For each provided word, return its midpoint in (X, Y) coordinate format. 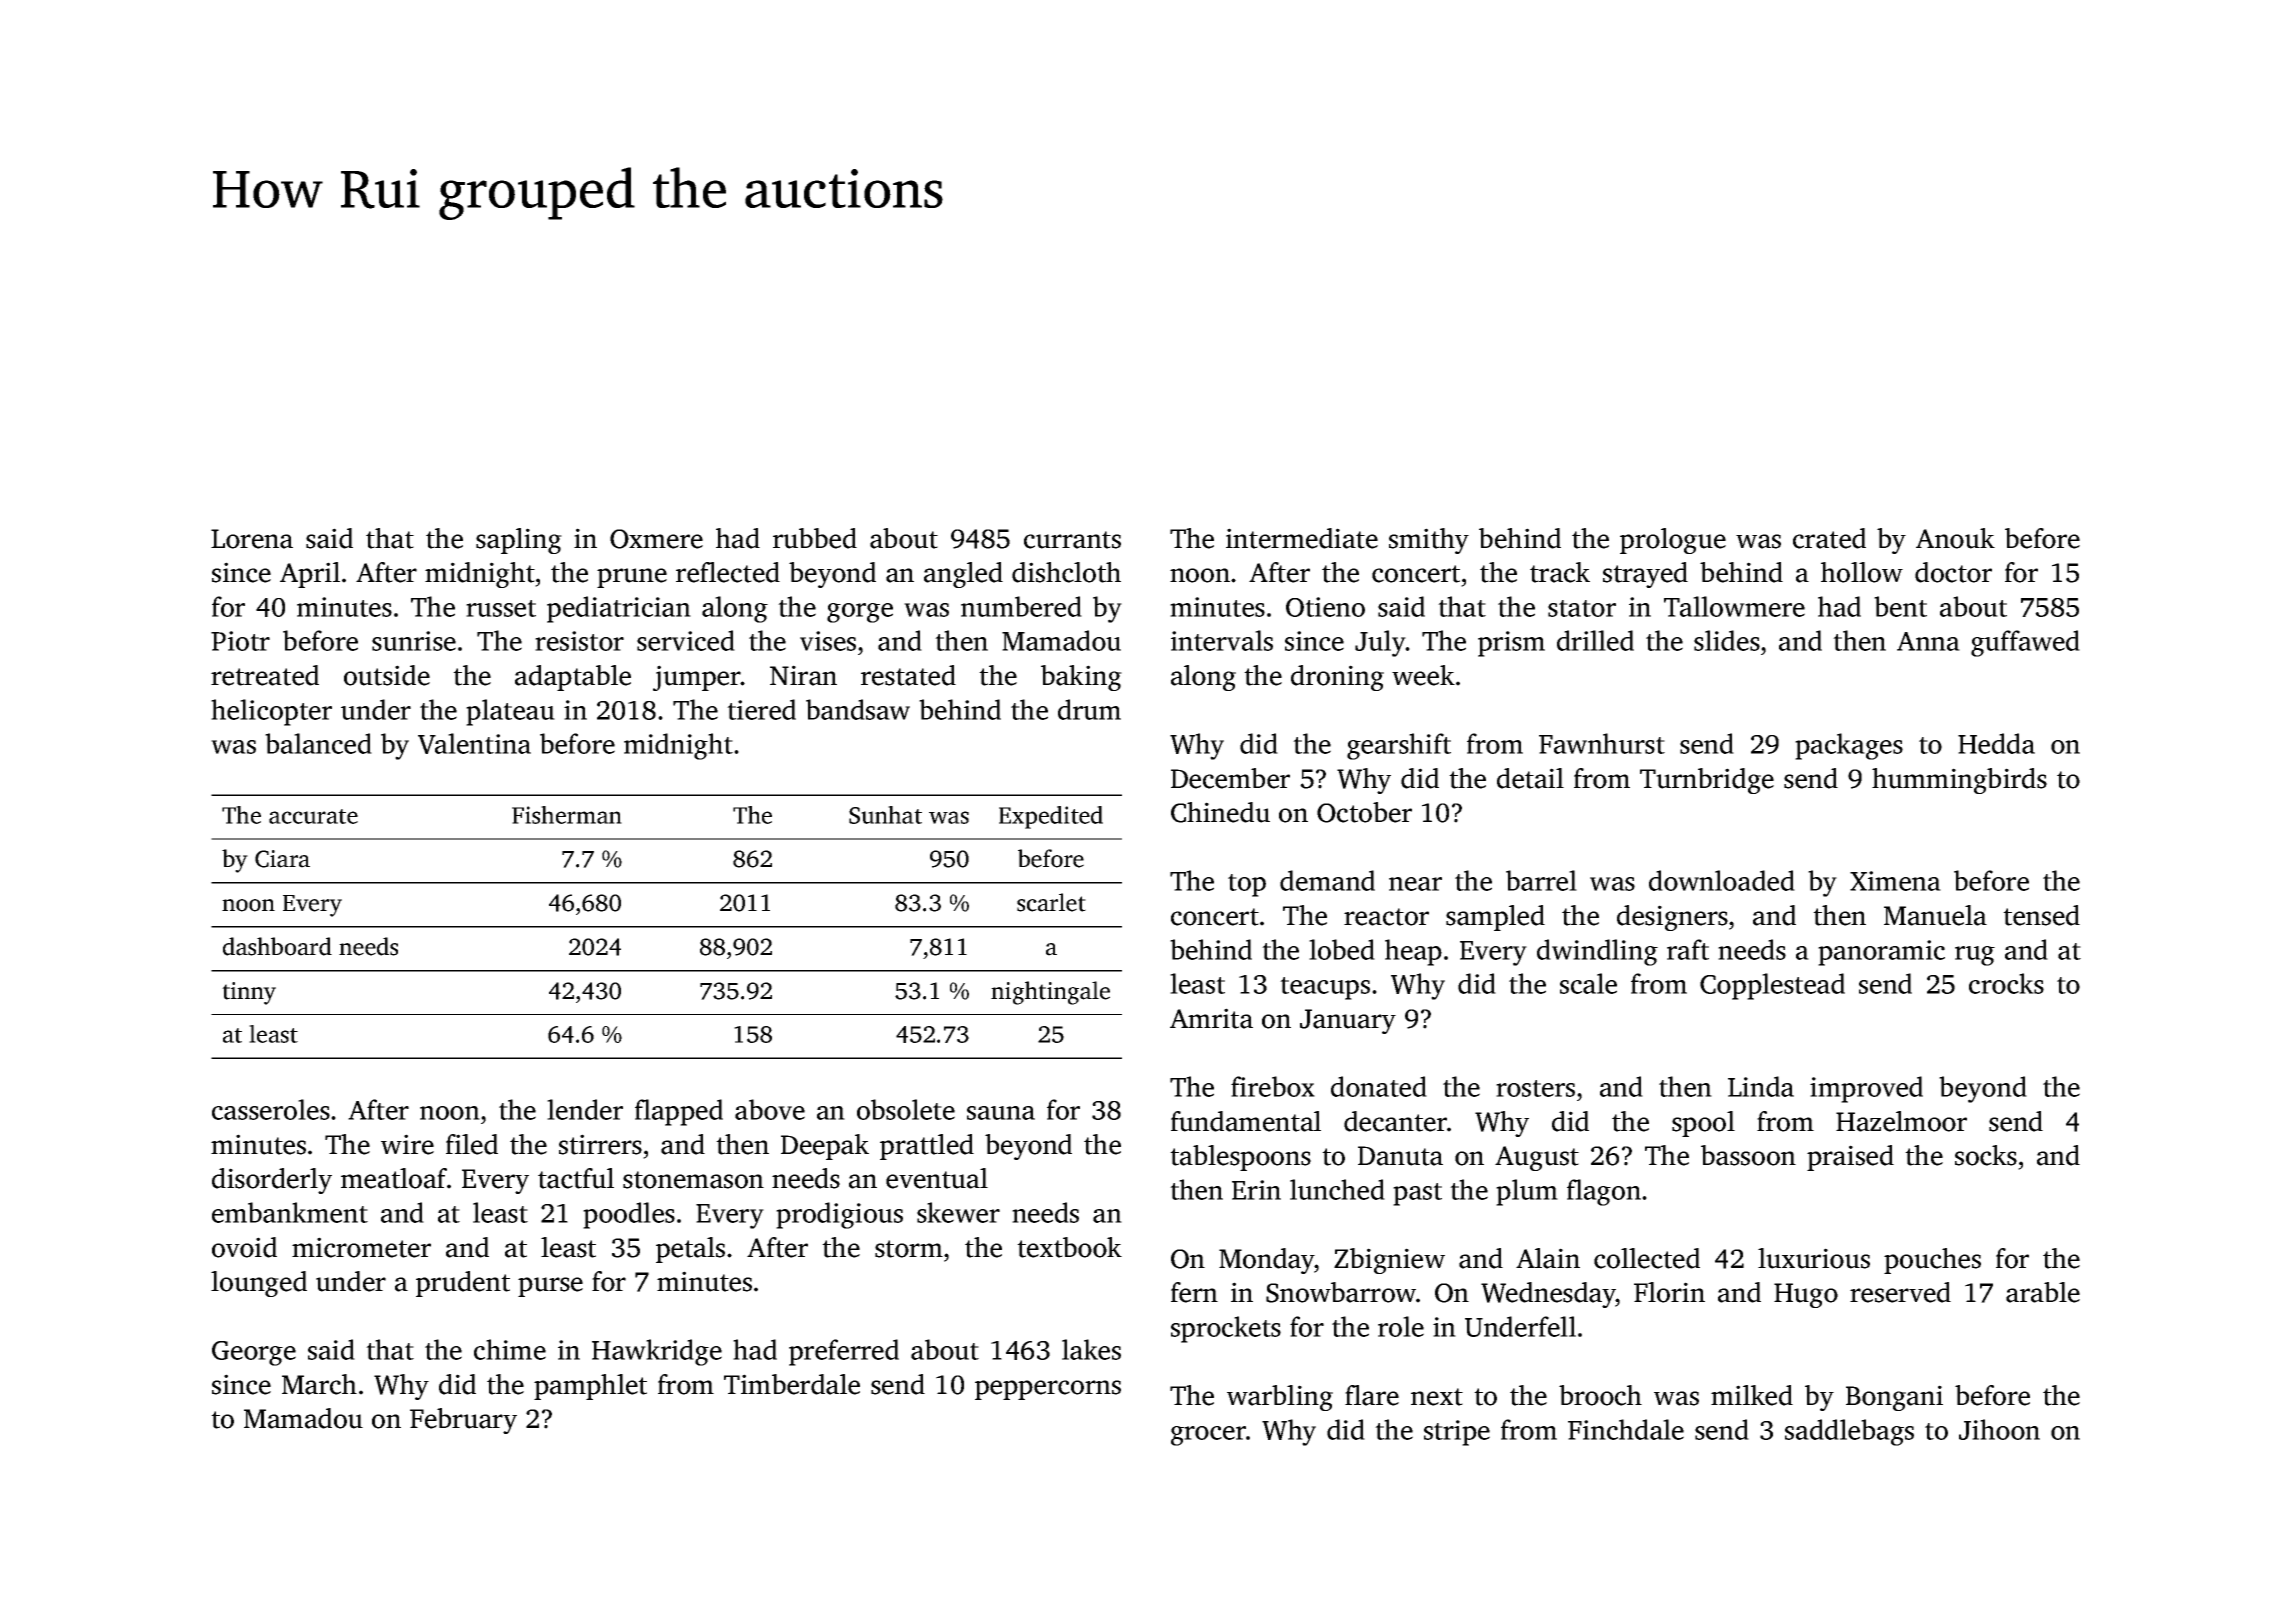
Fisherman (567, 815)
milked (1752, 1395)
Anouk (1955, 538)
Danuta (1400, 1156)
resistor (579, 641)
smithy (1429, 541)
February (463, 1421)
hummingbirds (1959, 781)
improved (1866, 1089)
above (770, 1109)
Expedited (1051, 817)
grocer (1208, 1436)
